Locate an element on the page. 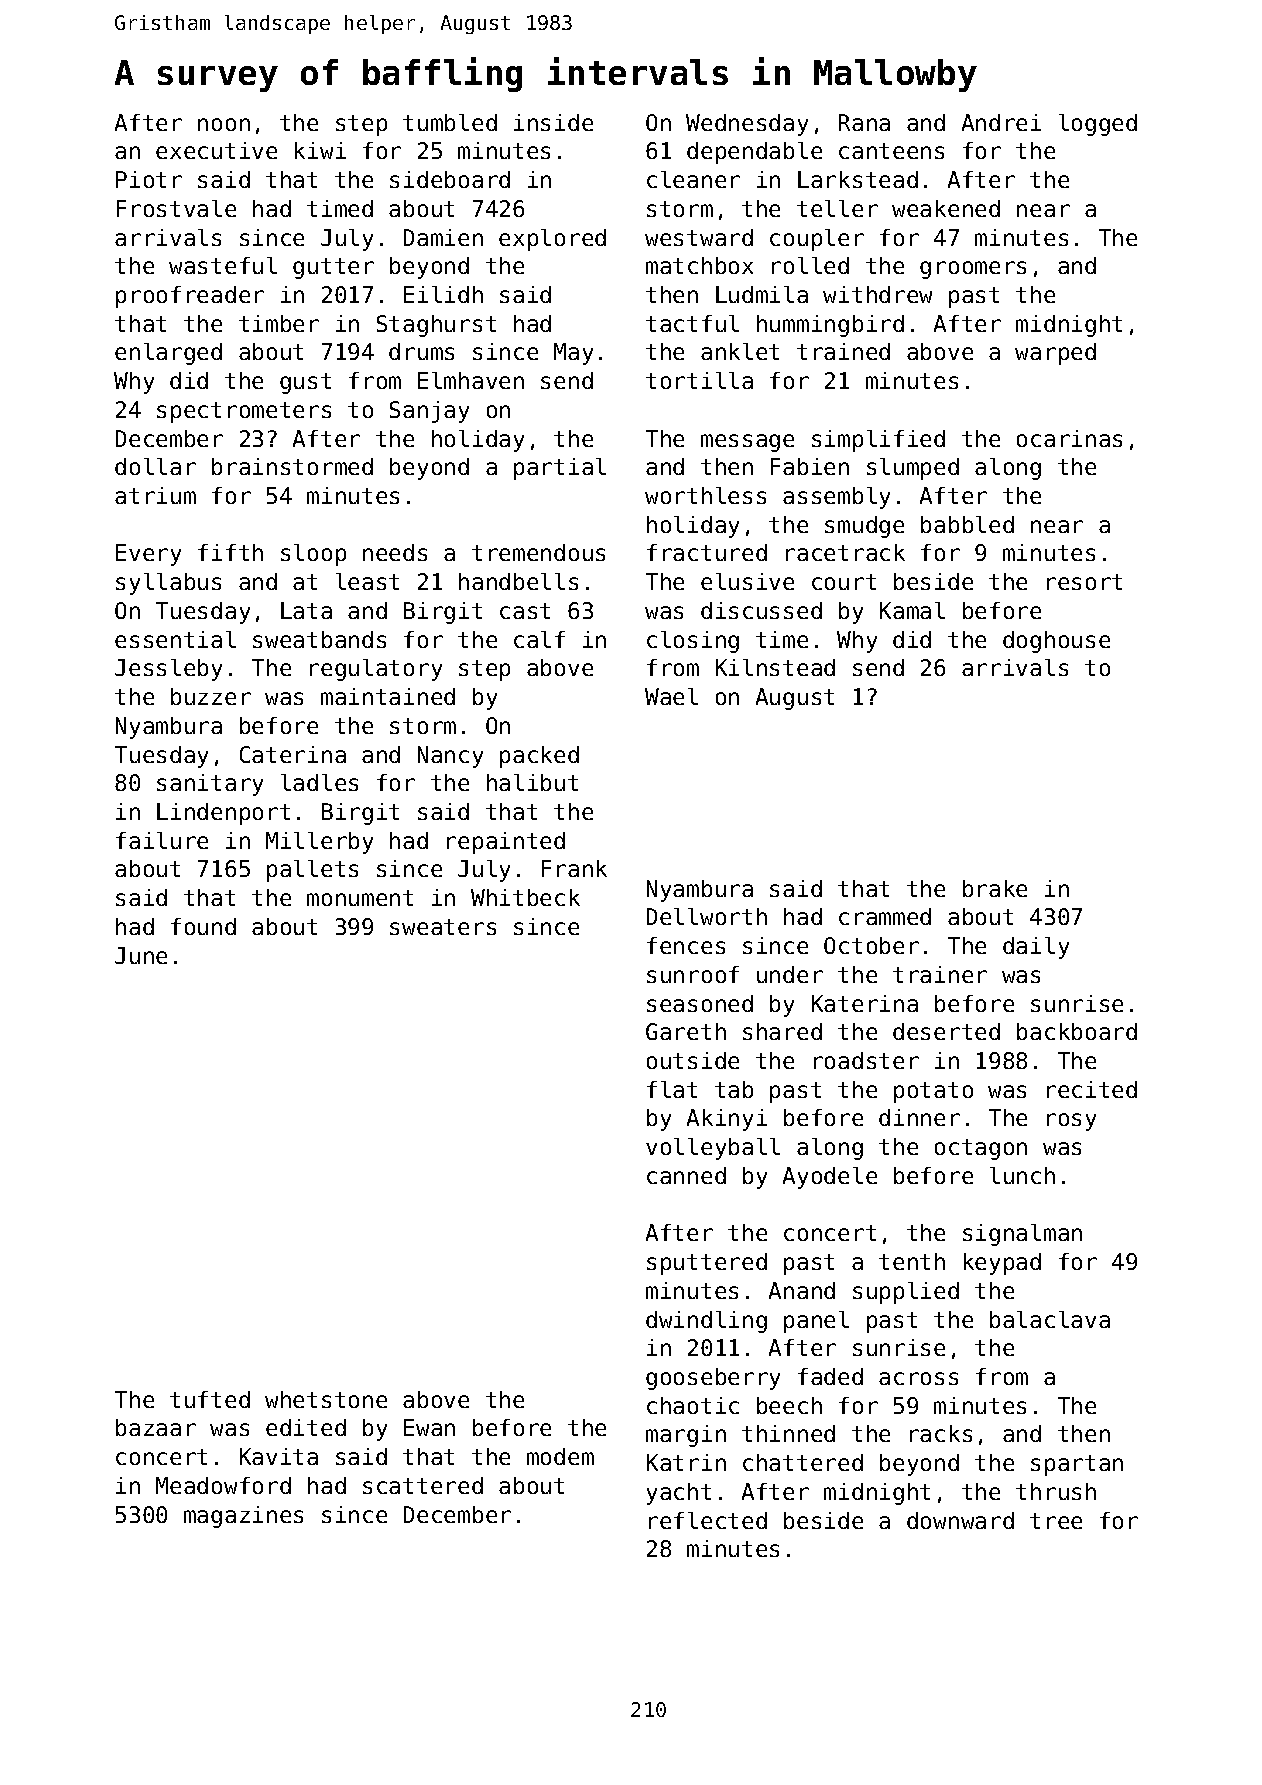  fractured is located at coordinates (707, 552).
